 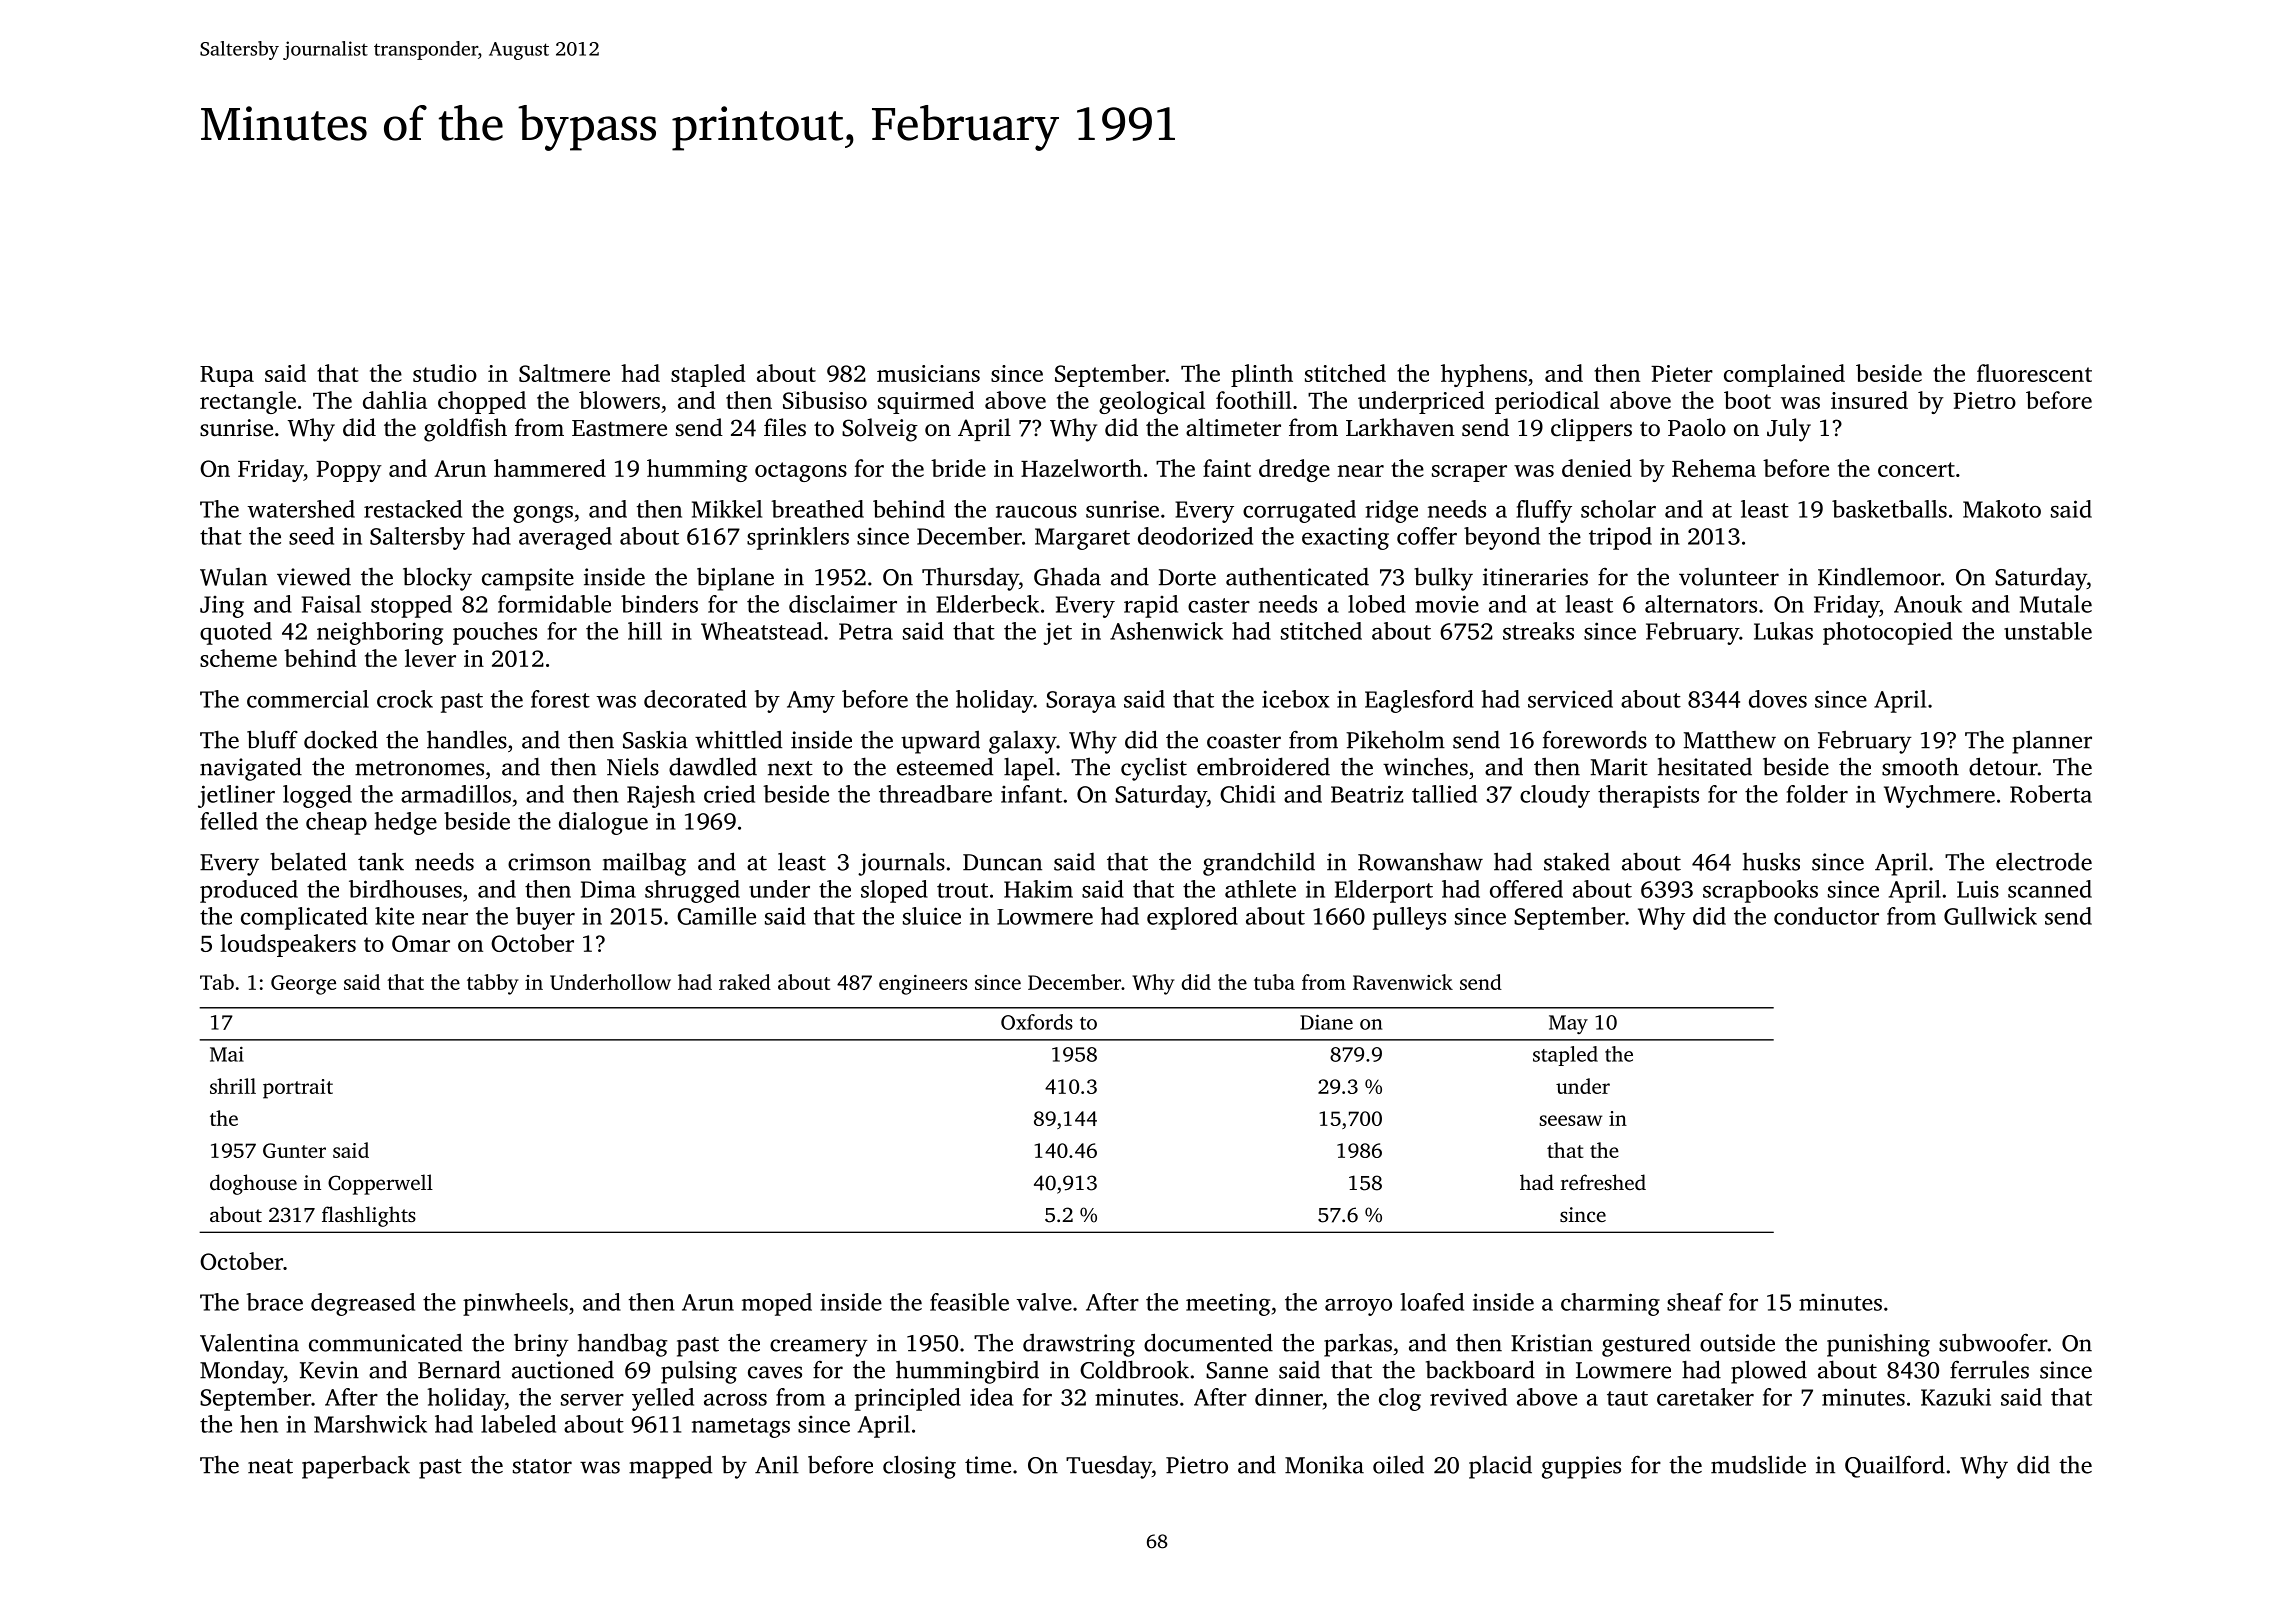 What do you see at coordinates (1603, 1182) in the screenshot?
I see `refreshed` at bounding box center [1603, 1182].
